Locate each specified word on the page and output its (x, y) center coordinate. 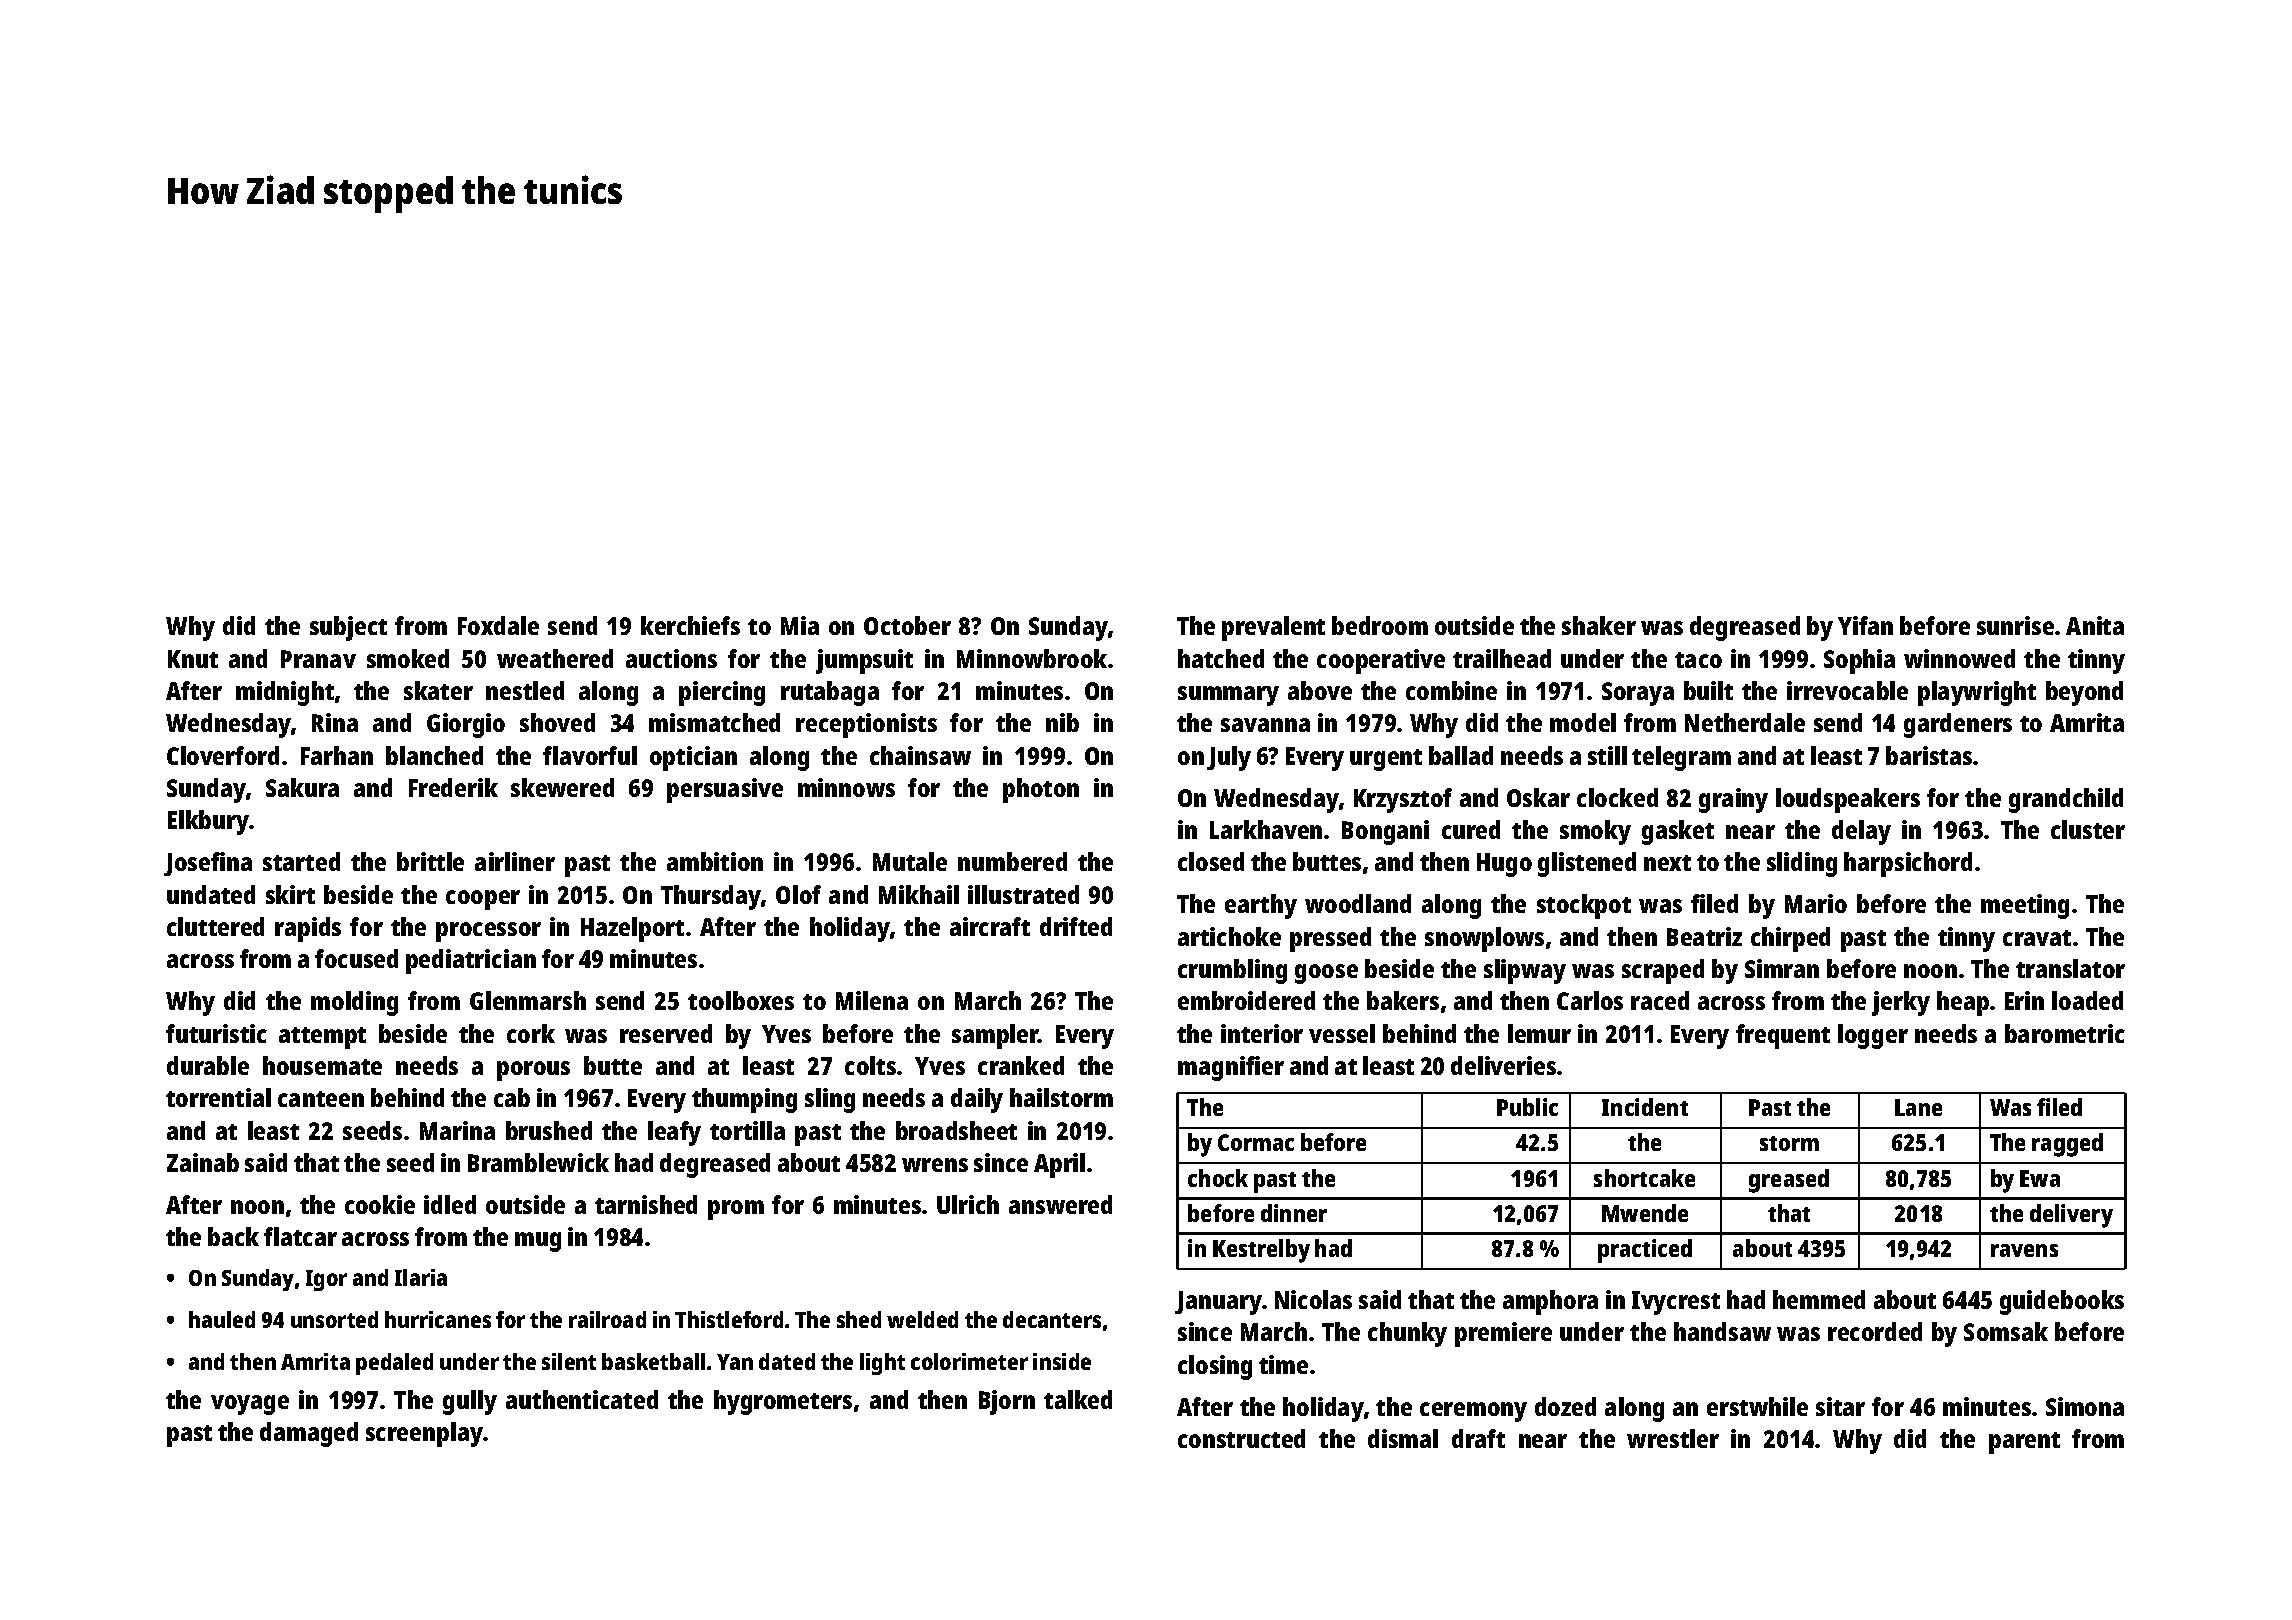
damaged (309, 1434)
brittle (430, 861)
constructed (1241, 1438)
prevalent (1273, 628)
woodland (1358, 903)
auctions (671, 658)
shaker (1599, 625)
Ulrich (968, 1204)
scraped (1663, 971)
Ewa (2040, 1178)
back (233, 1236)
